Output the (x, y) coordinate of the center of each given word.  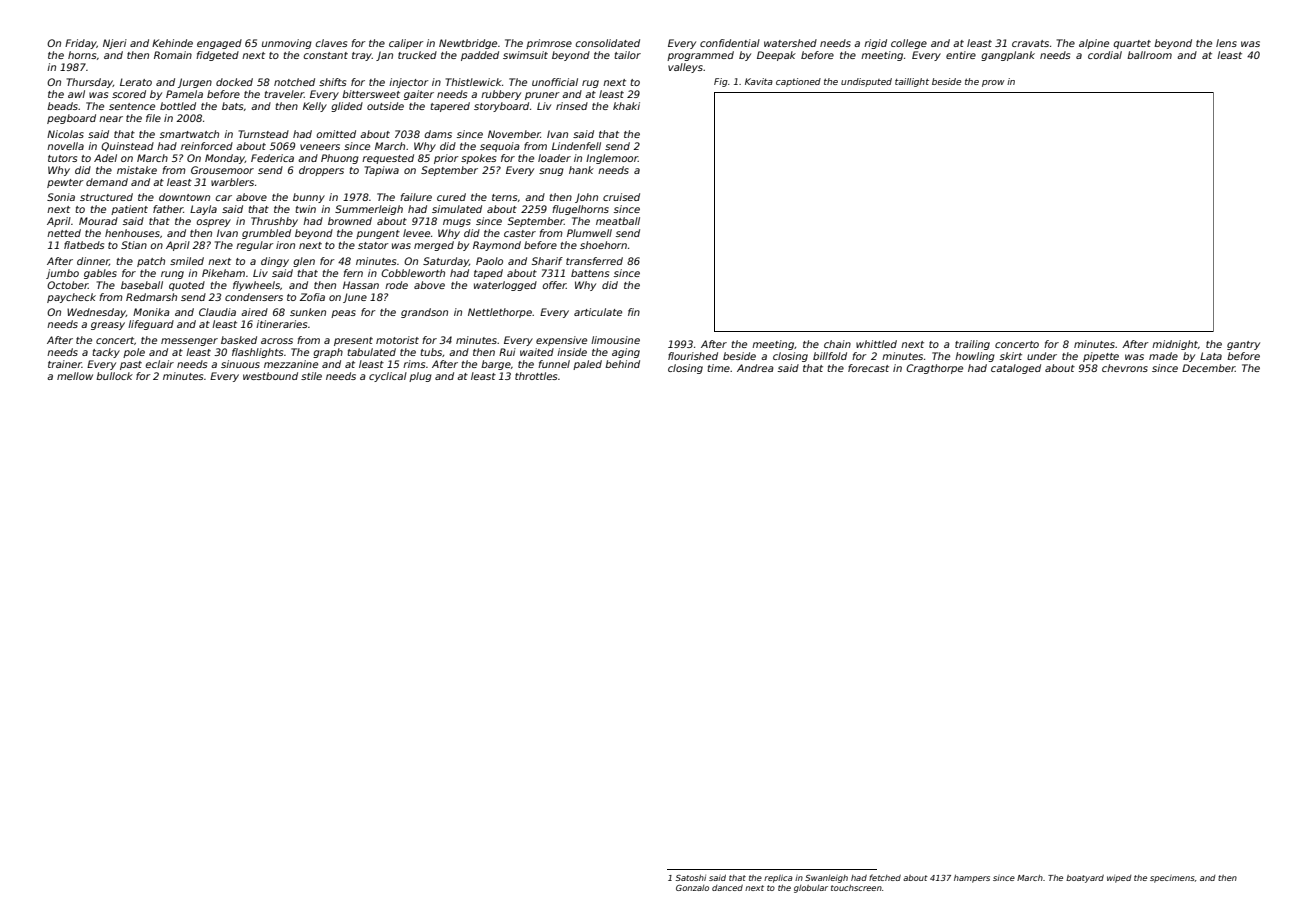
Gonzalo (692, 888)
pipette (1101, 357)
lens (1226, 43)
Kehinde (172, 43)
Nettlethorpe (500, 313)
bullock (114, 376)
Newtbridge (468, 44)
